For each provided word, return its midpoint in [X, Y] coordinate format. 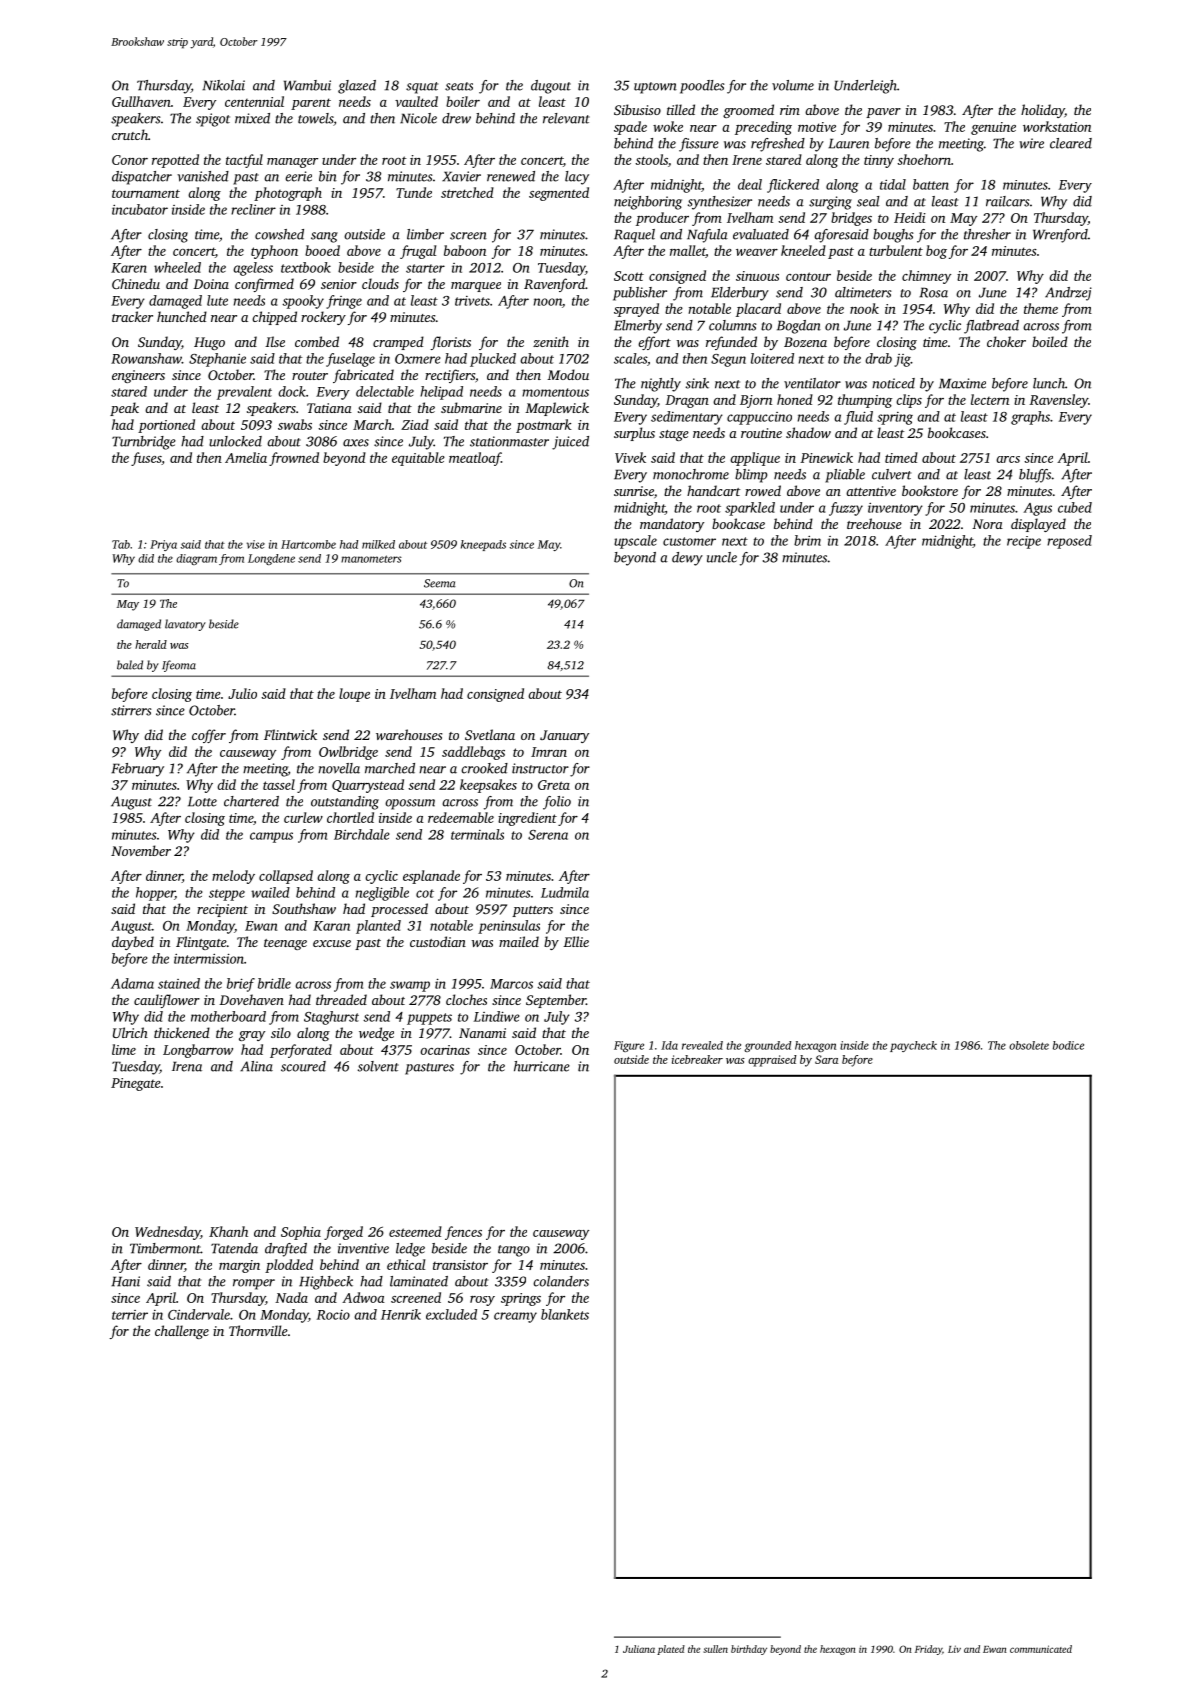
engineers [138, 376]
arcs [1008, 459]
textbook [306, 267]
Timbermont [165, 1248]
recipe [1024, 542]
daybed [133, 943]
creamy [515, 1317]
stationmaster [509, 441]
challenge [182, 1332]
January [564, 736]
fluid [858, 418]
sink [697, 383]
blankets [565, 1314]
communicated [1041, 1649]
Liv [954, 1649]
